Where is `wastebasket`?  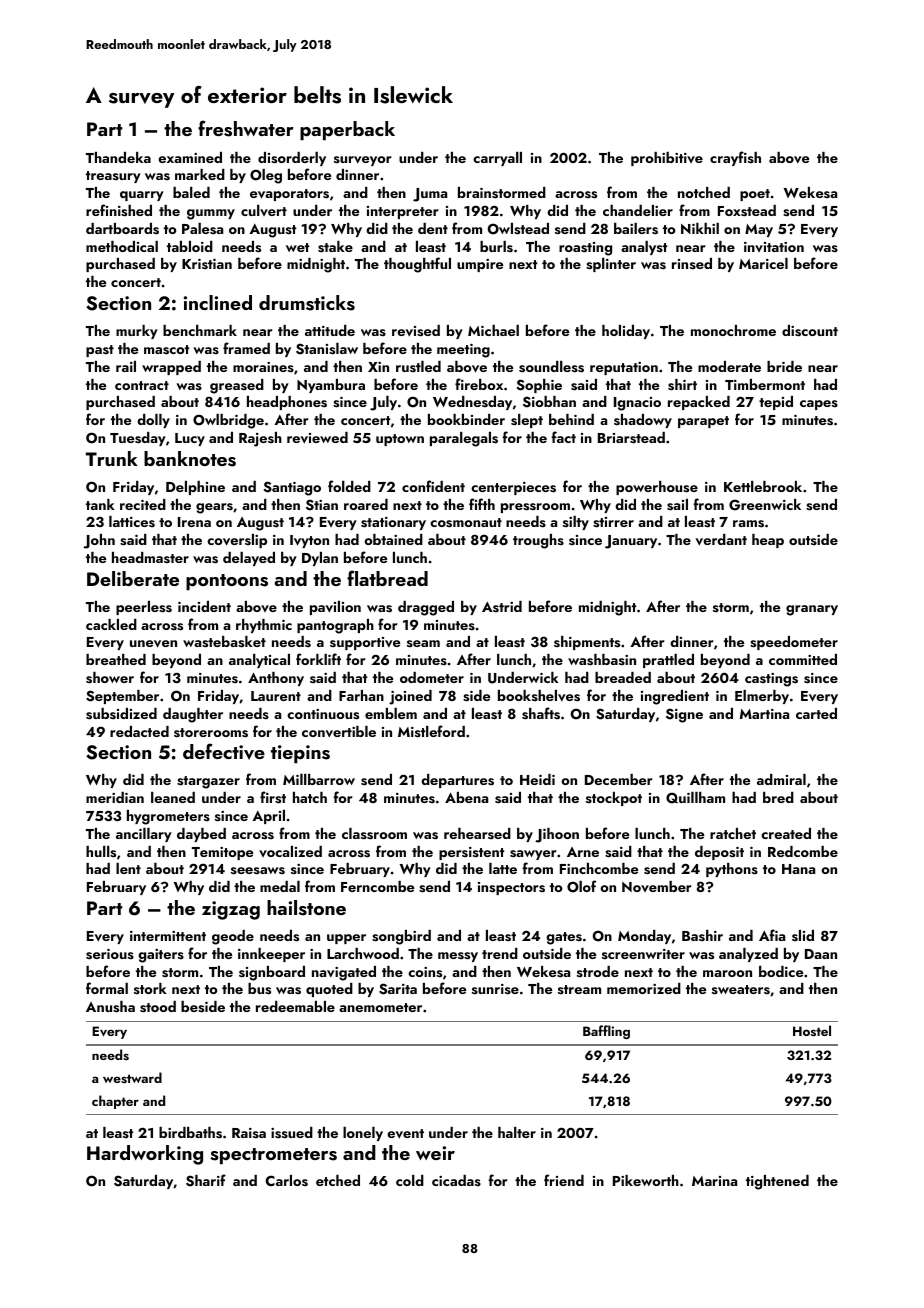 wastebasket is located at coordinates (224, 642).
